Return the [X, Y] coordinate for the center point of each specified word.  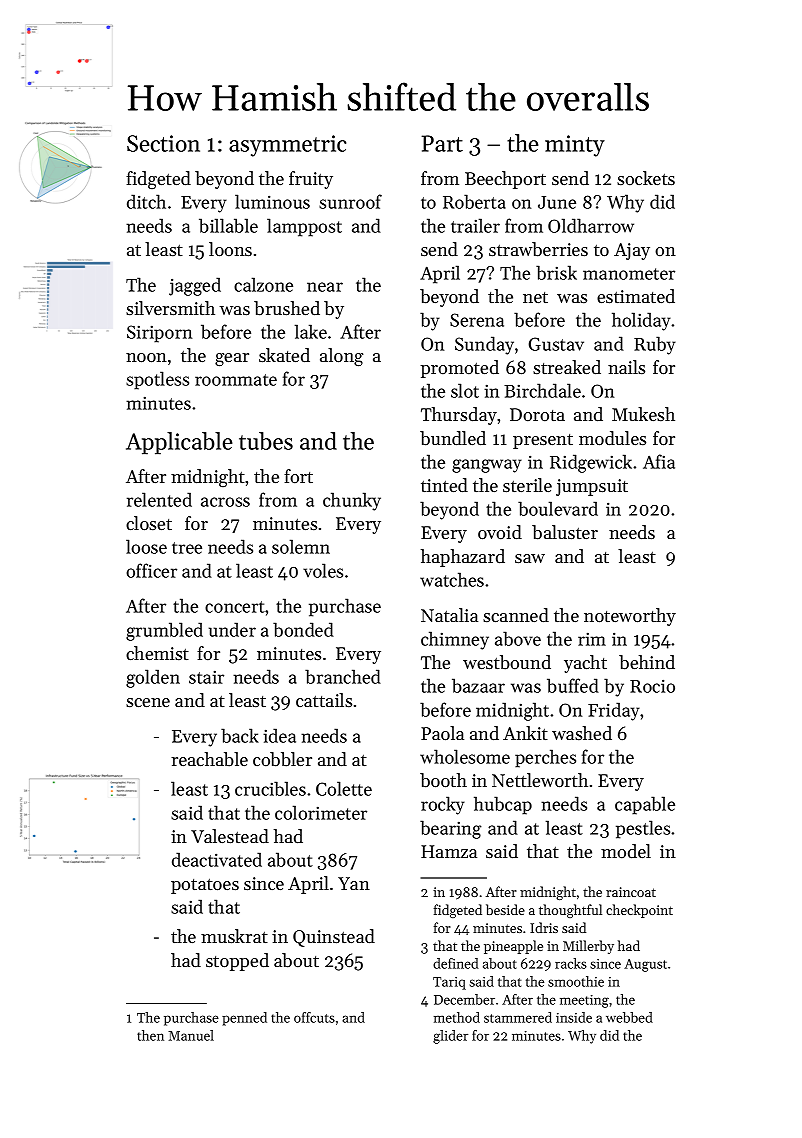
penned [244, 1019]
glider [450, 1037]
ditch [146, 201]
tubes [266, 441]
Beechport [505, 180]
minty [575, 146]
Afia [659, 461]
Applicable [179, 443]
